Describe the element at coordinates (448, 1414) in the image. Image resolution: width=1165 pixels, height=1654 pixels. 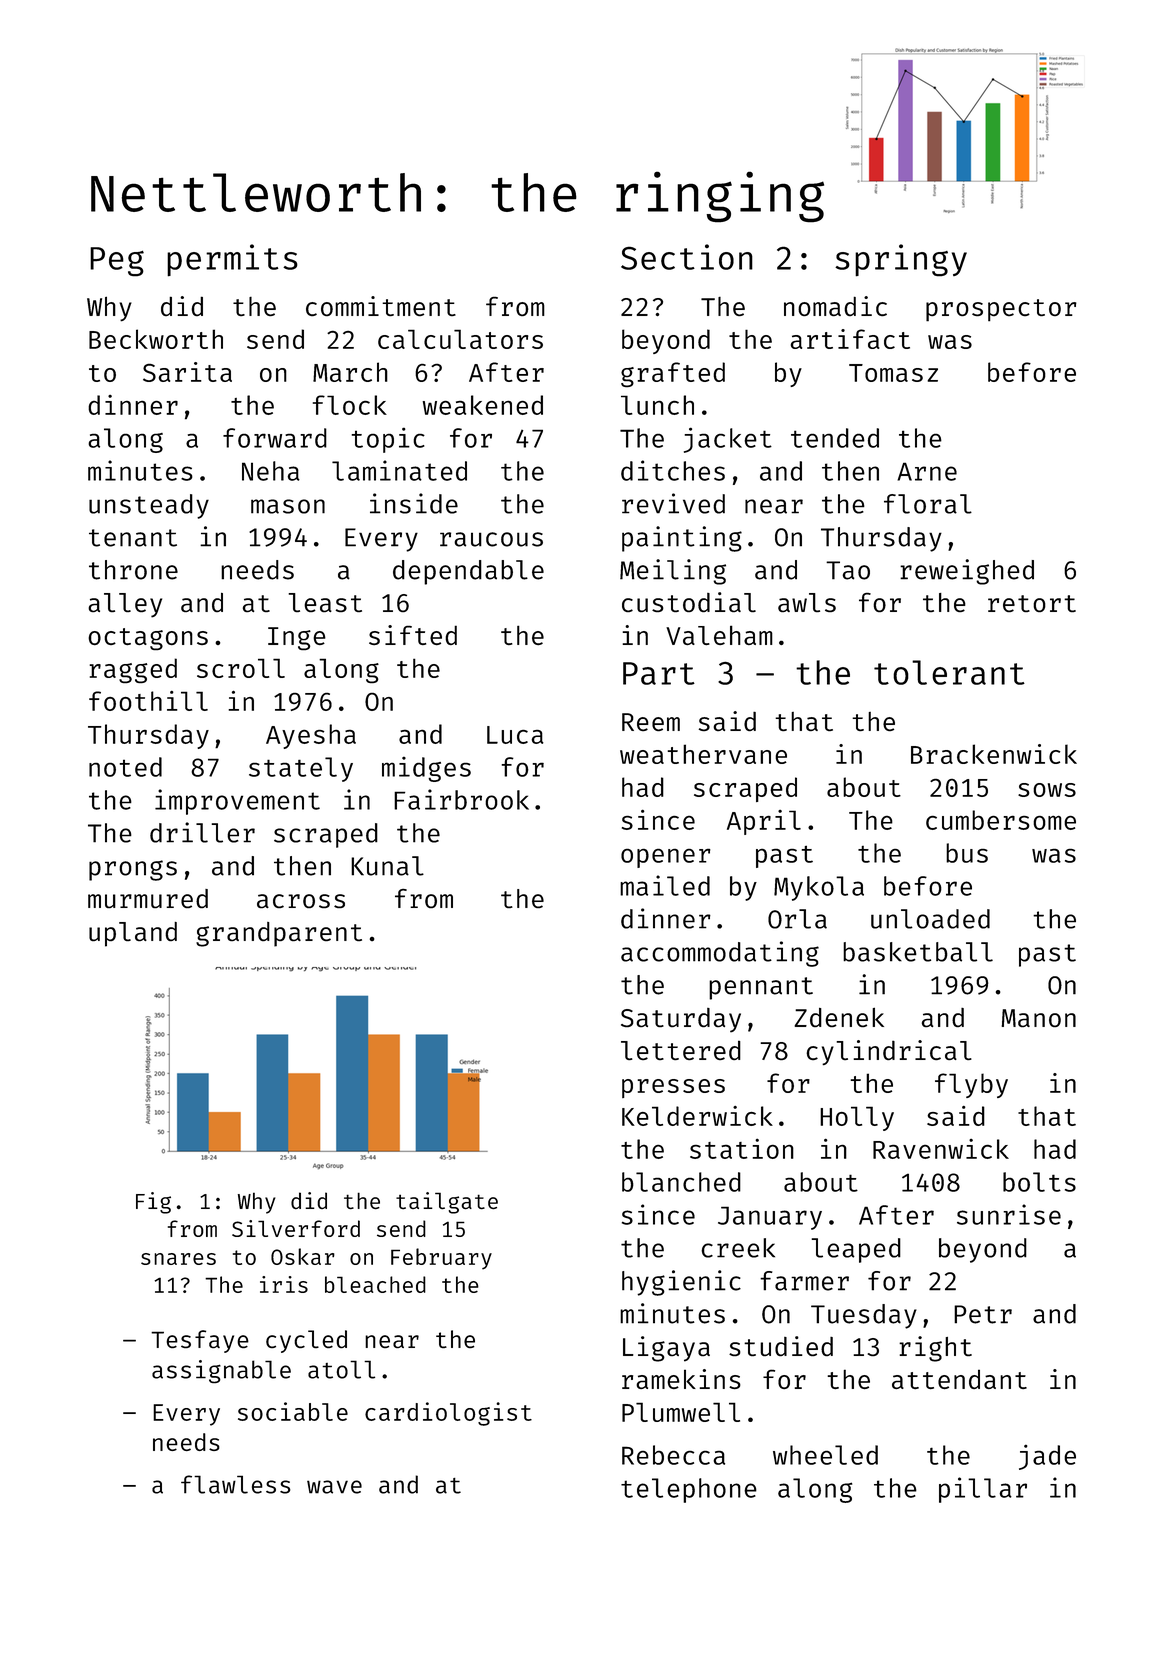
I see `cardiologist` at that location.
